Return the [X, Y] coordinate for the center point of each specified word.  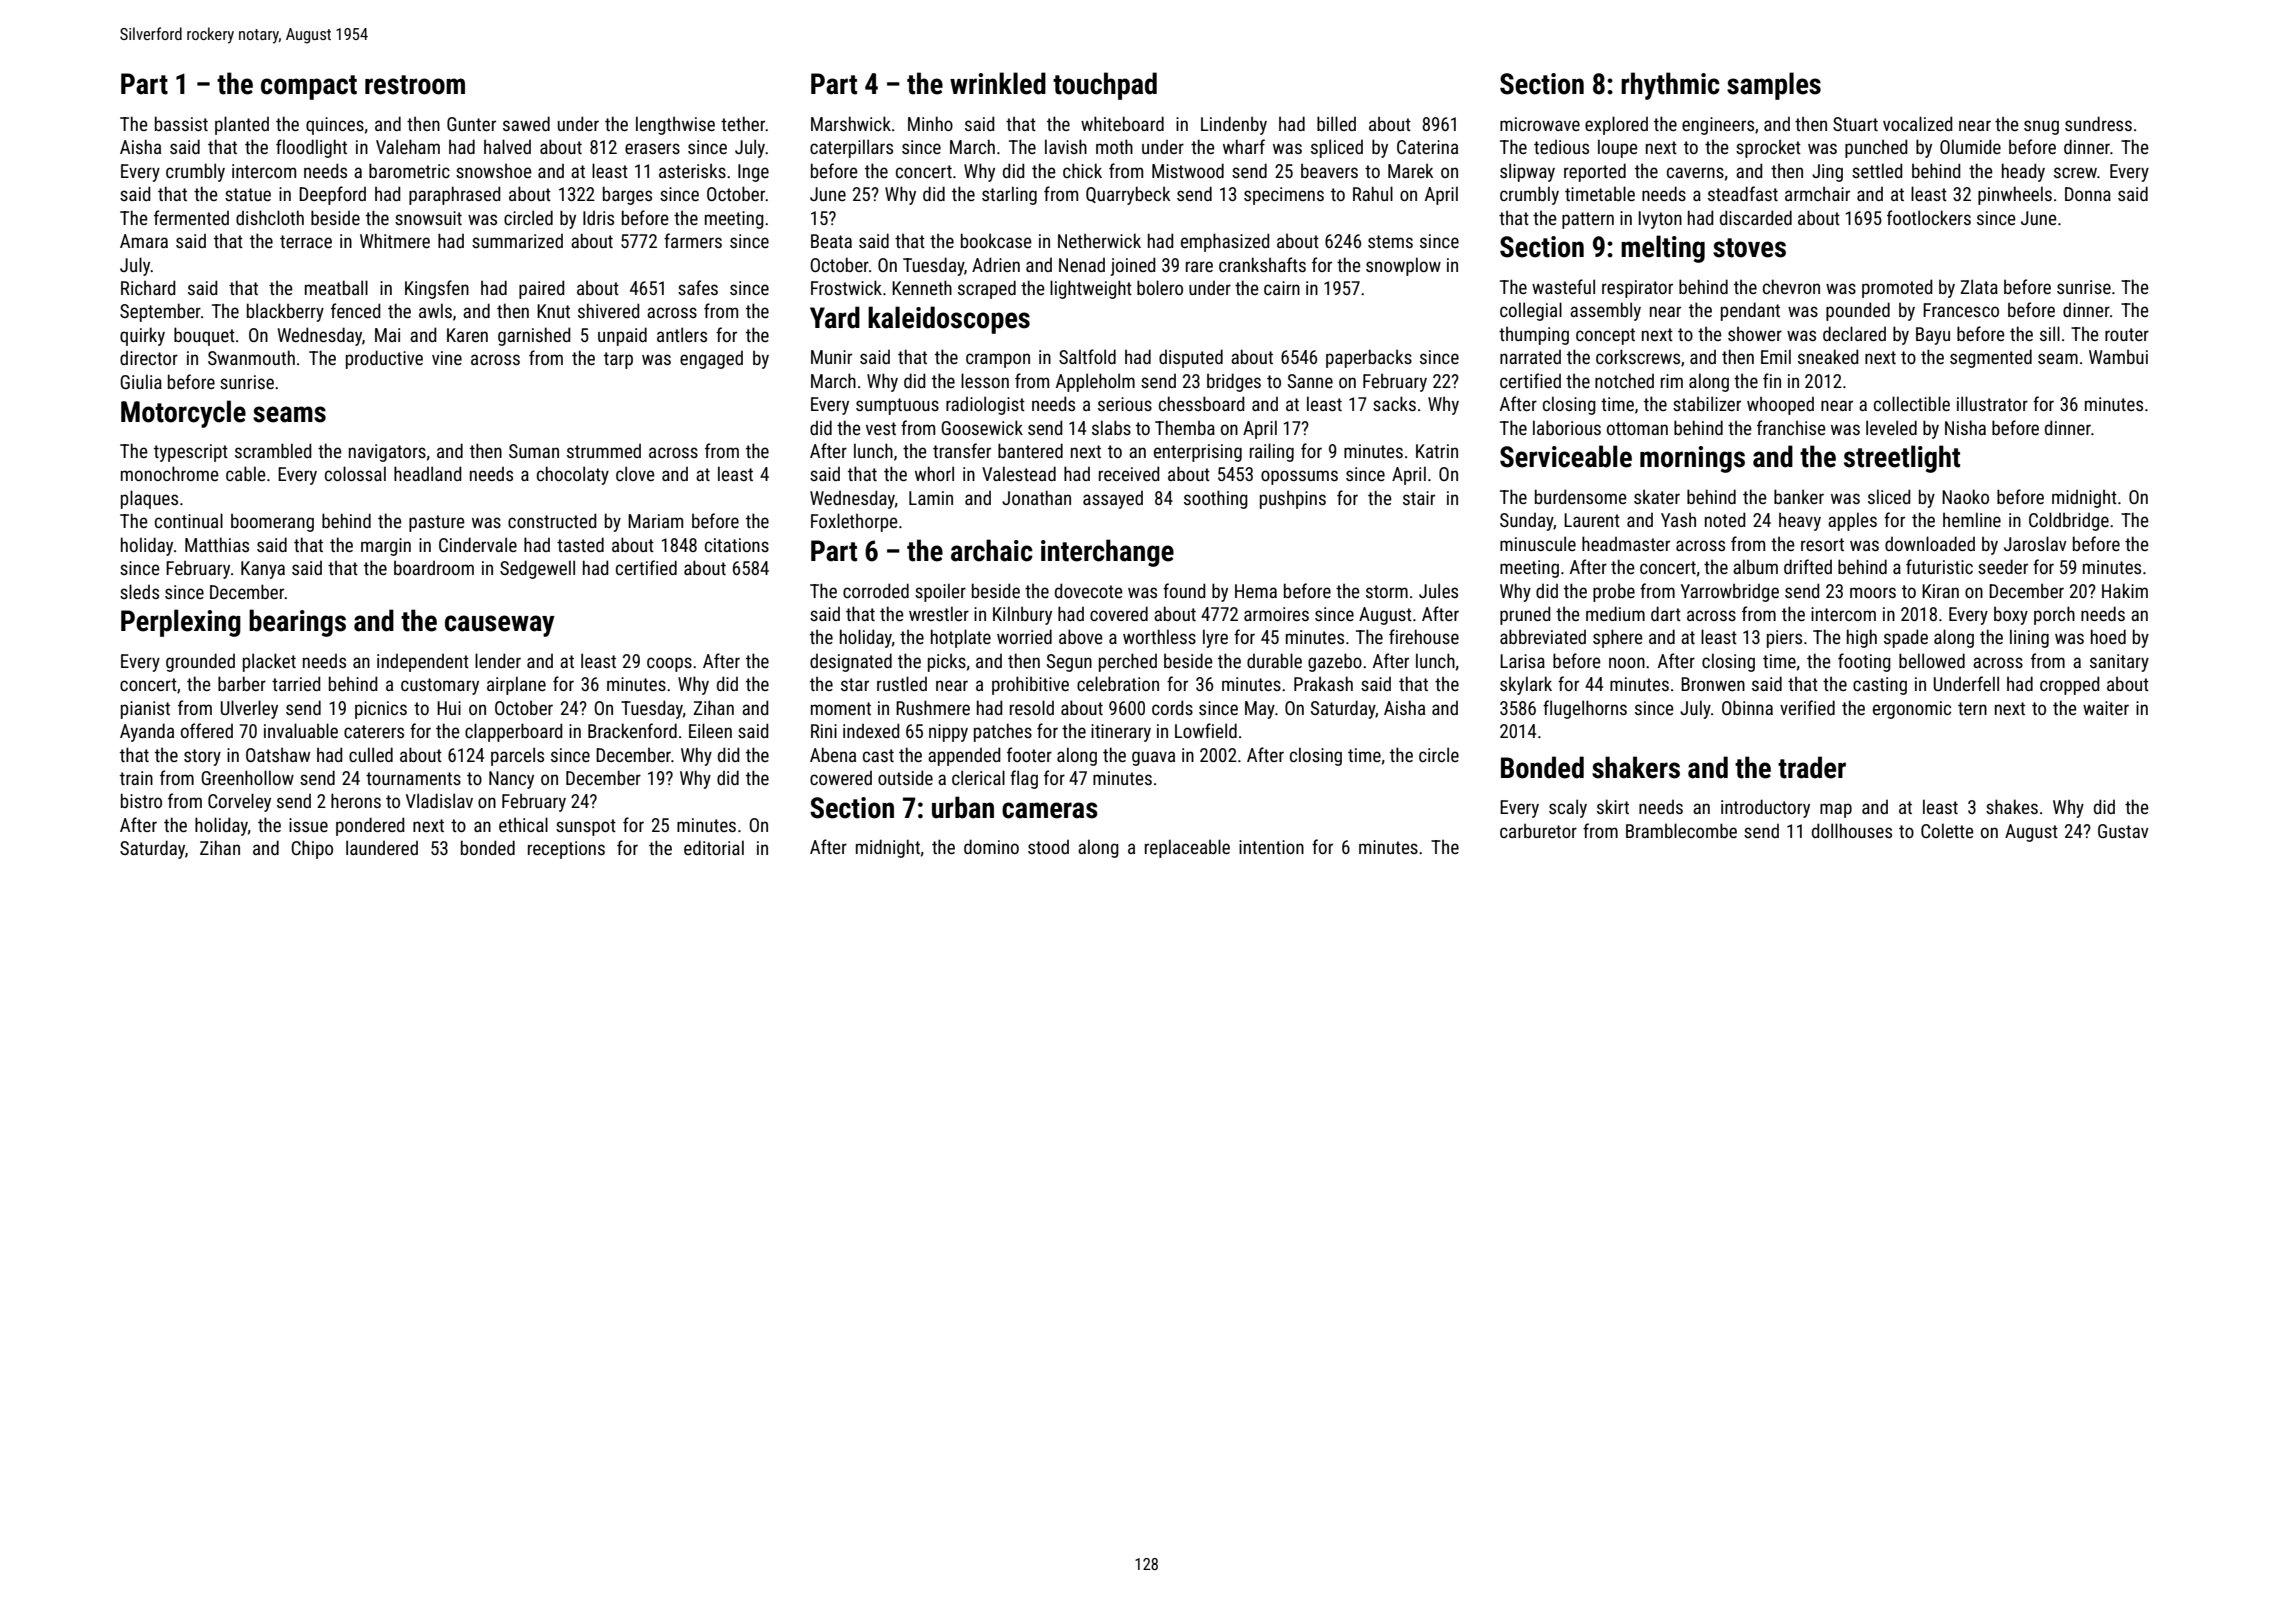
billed [1336, 123]
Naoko [1965, 496]
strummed [604, 451]
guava [1153, 758]
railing [1272, 452]
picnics [381, 710]
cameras [1050, 810]
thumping [1534, 335]
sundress [2098, 123]
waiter [2106, 708]
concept [1605, 336]
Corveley [239, 802]
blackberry [285, 312]
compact [309, 87]
